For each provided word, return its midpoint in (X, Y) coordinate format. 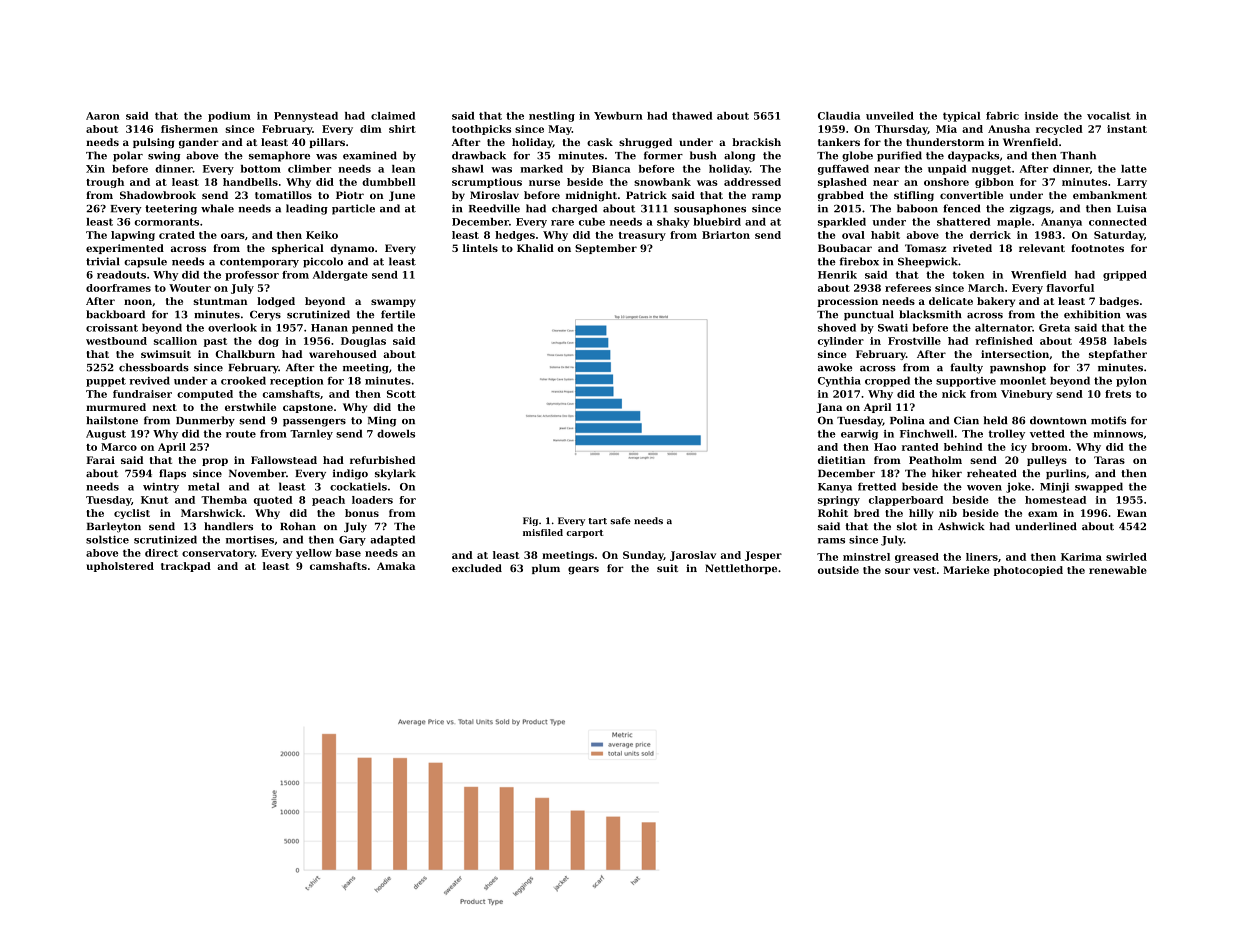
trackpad (186, 567)
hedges (515, 236)
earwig (859, 435)
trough (105, 183)
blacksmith (930, 314)
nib (948, 513)
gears (583, 570)
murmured (116, 407)
